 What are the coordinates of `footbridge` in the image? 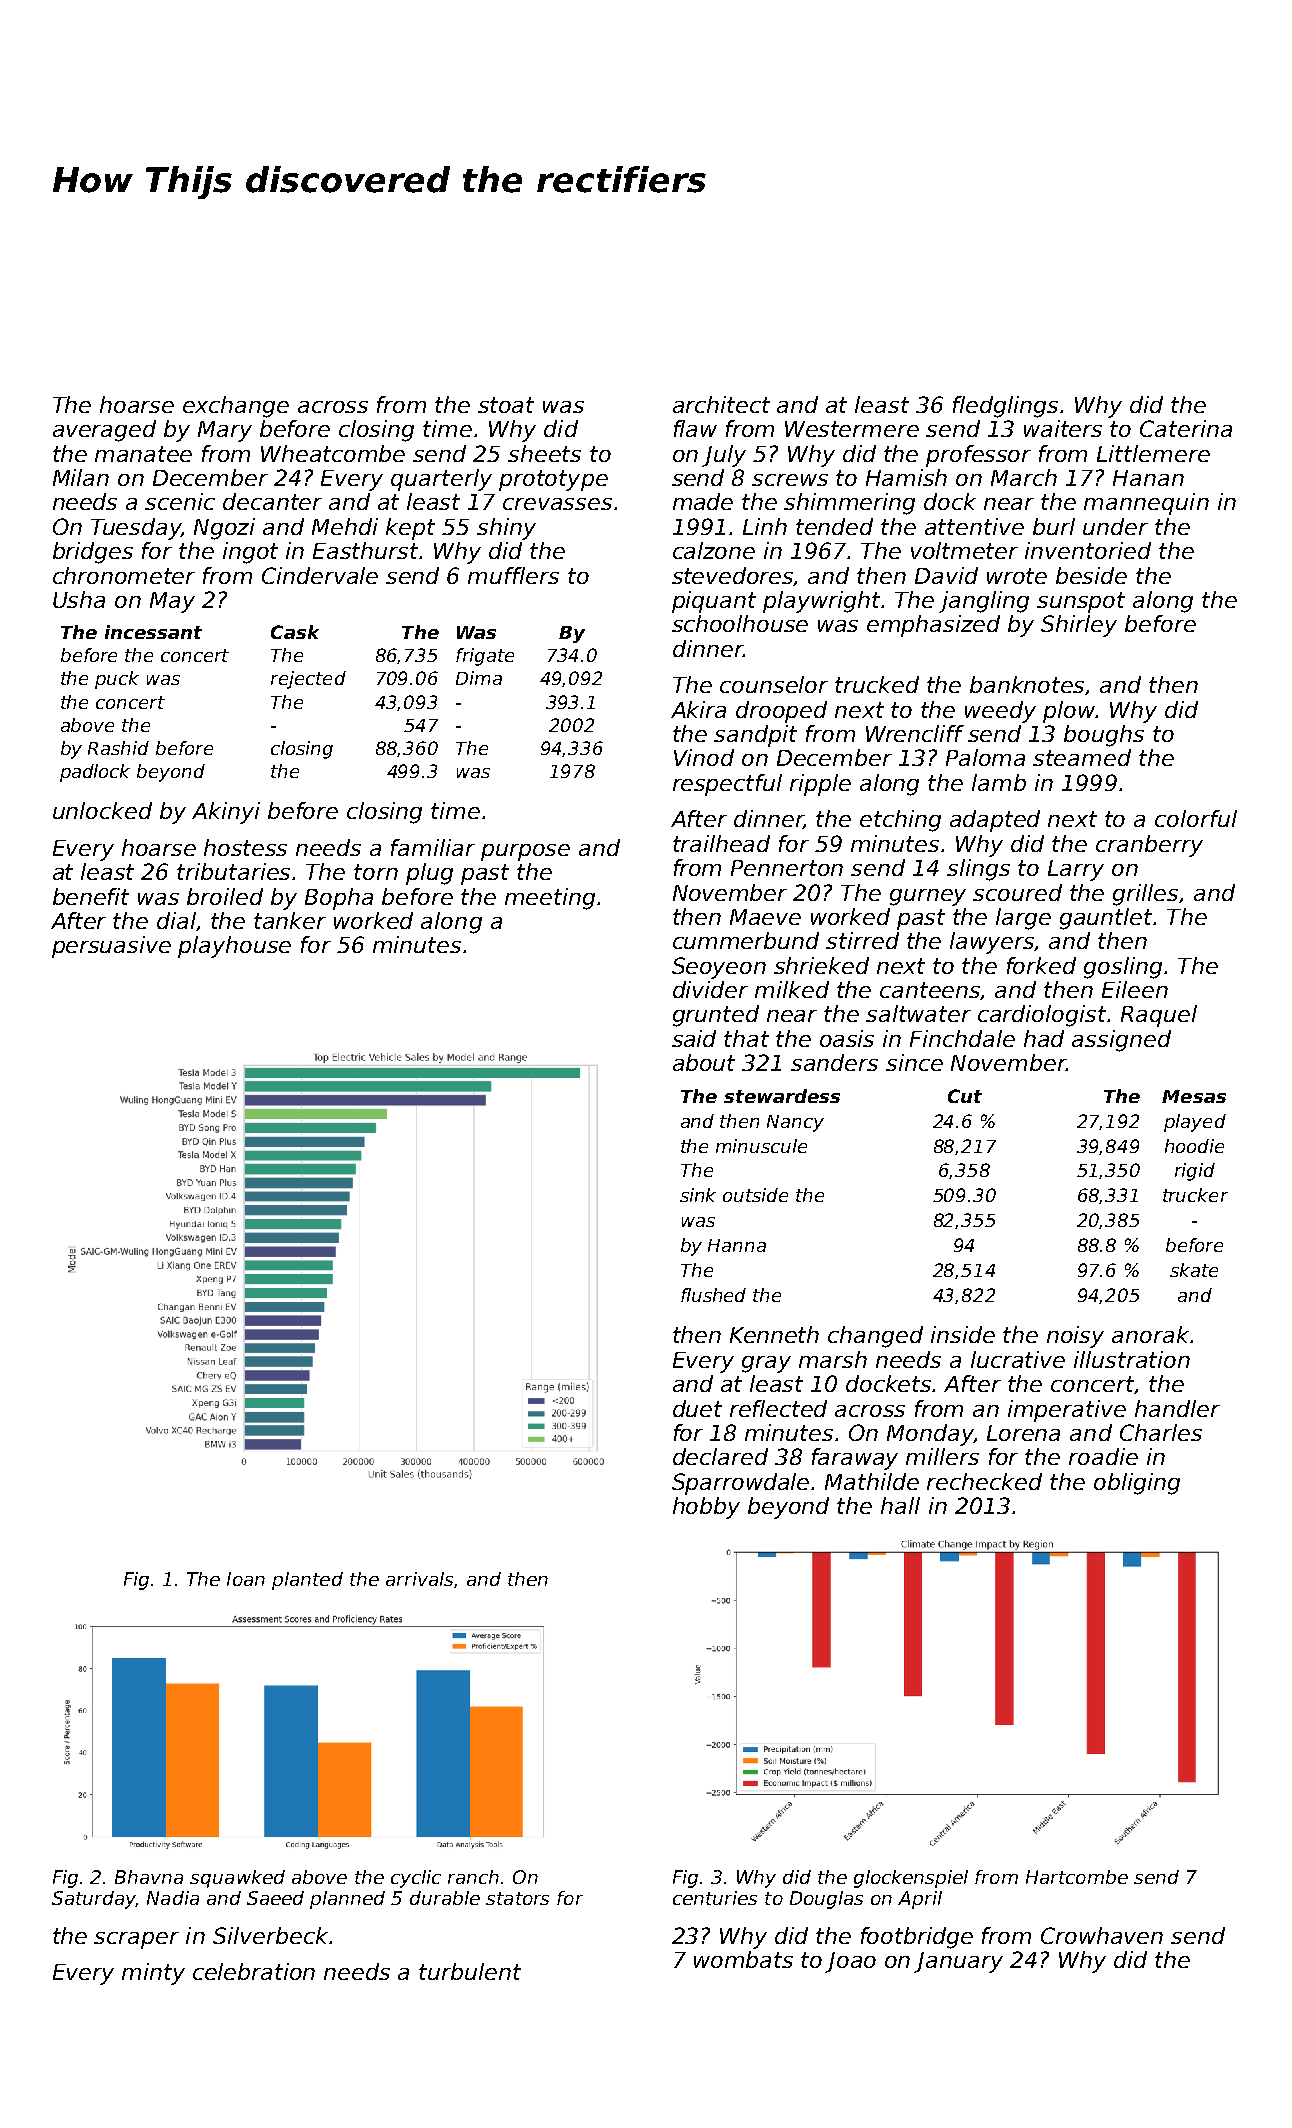 It's located at (917, 1938).
